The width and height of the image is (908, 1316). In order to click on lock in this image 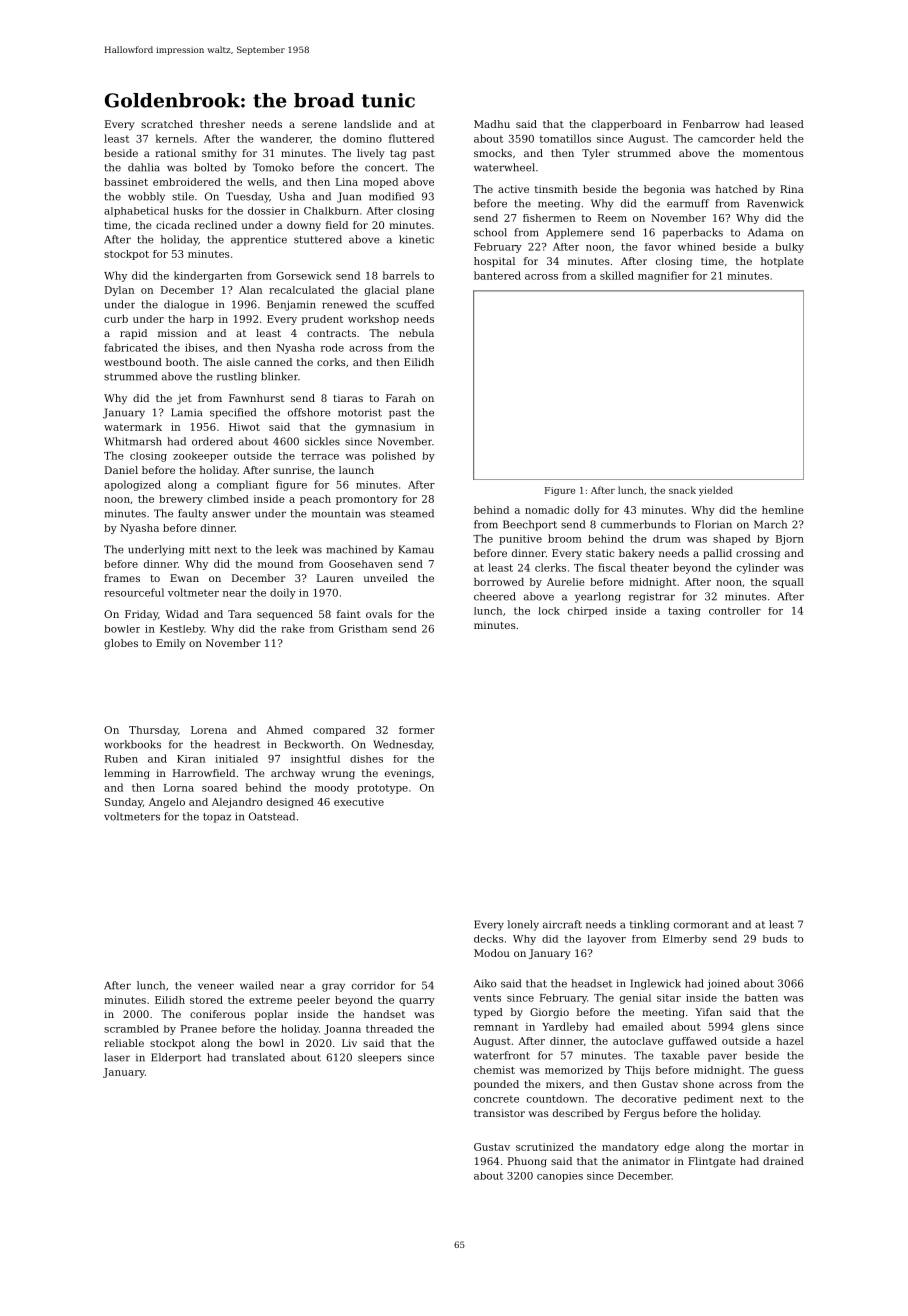, I will do `click(549, 611)`.
